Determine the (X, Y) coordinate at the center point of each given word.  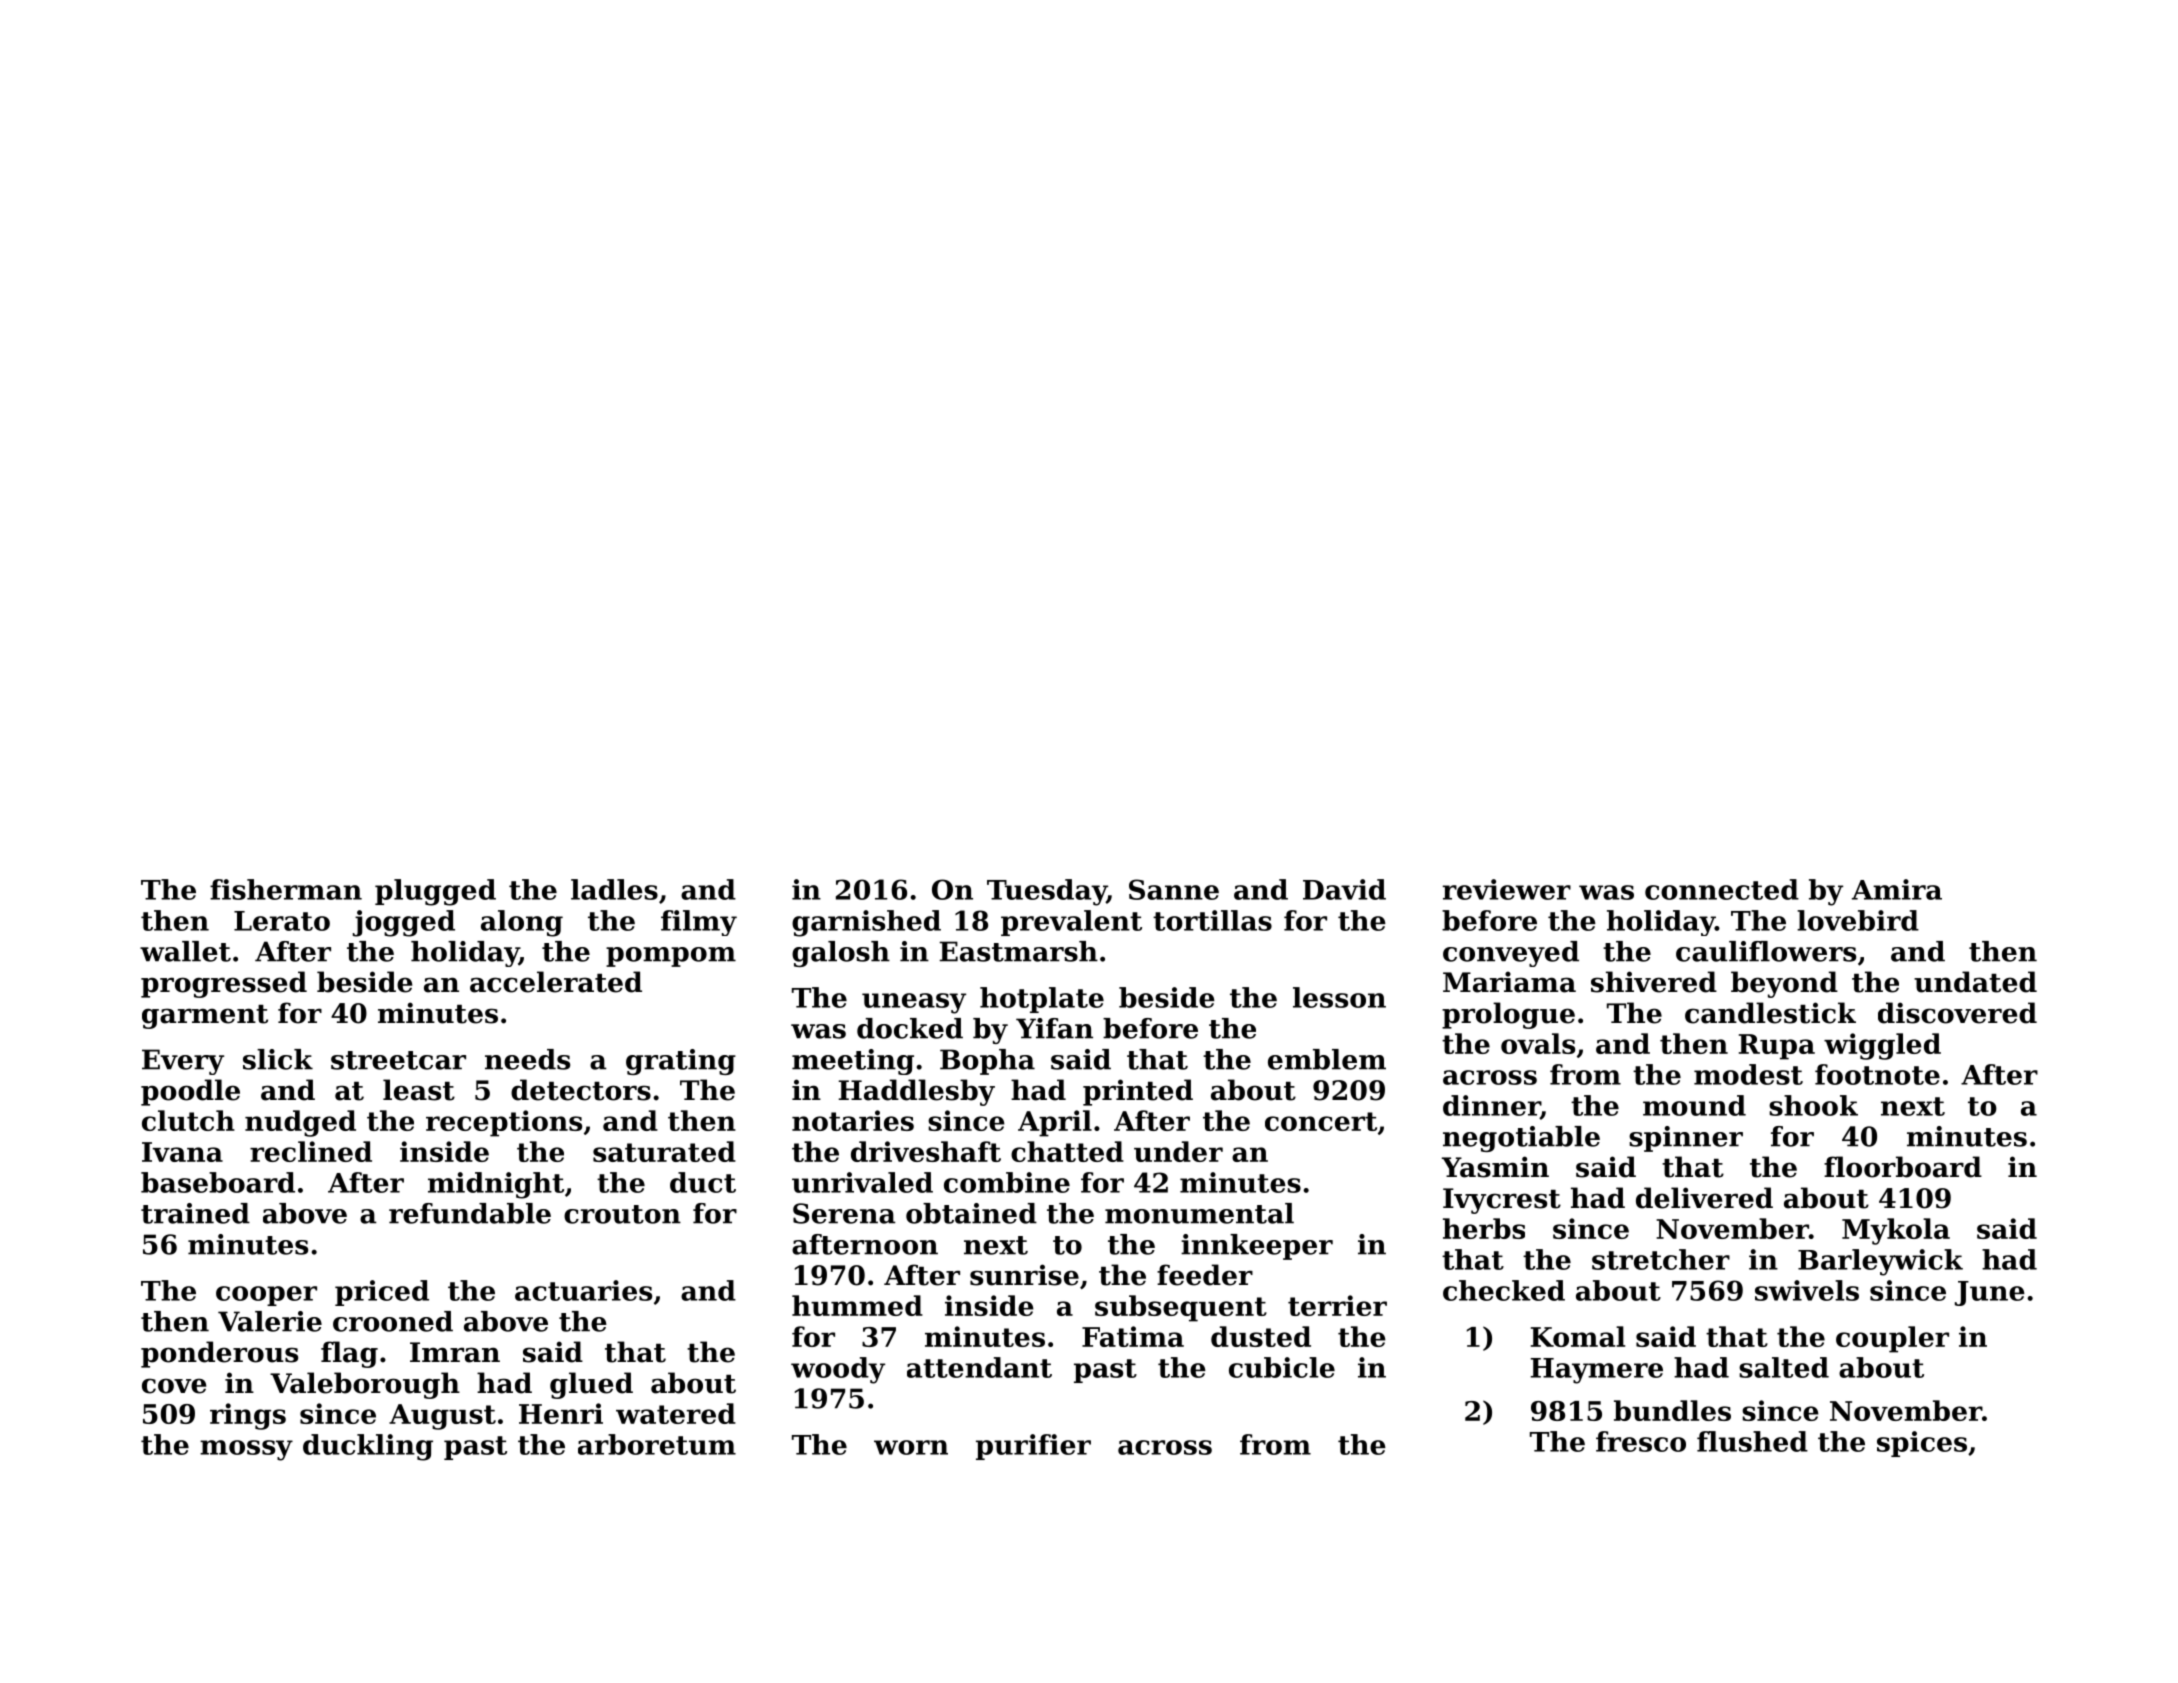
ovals (1538, 1043)
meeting (853, 1062)
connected (1722, 889)
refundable (470, 1213)
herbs (1484, 1228)
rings (248, 1416)
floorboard (1903, 1167)
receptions (504, 1123)
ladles (614, 889)
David (1344, 889)
